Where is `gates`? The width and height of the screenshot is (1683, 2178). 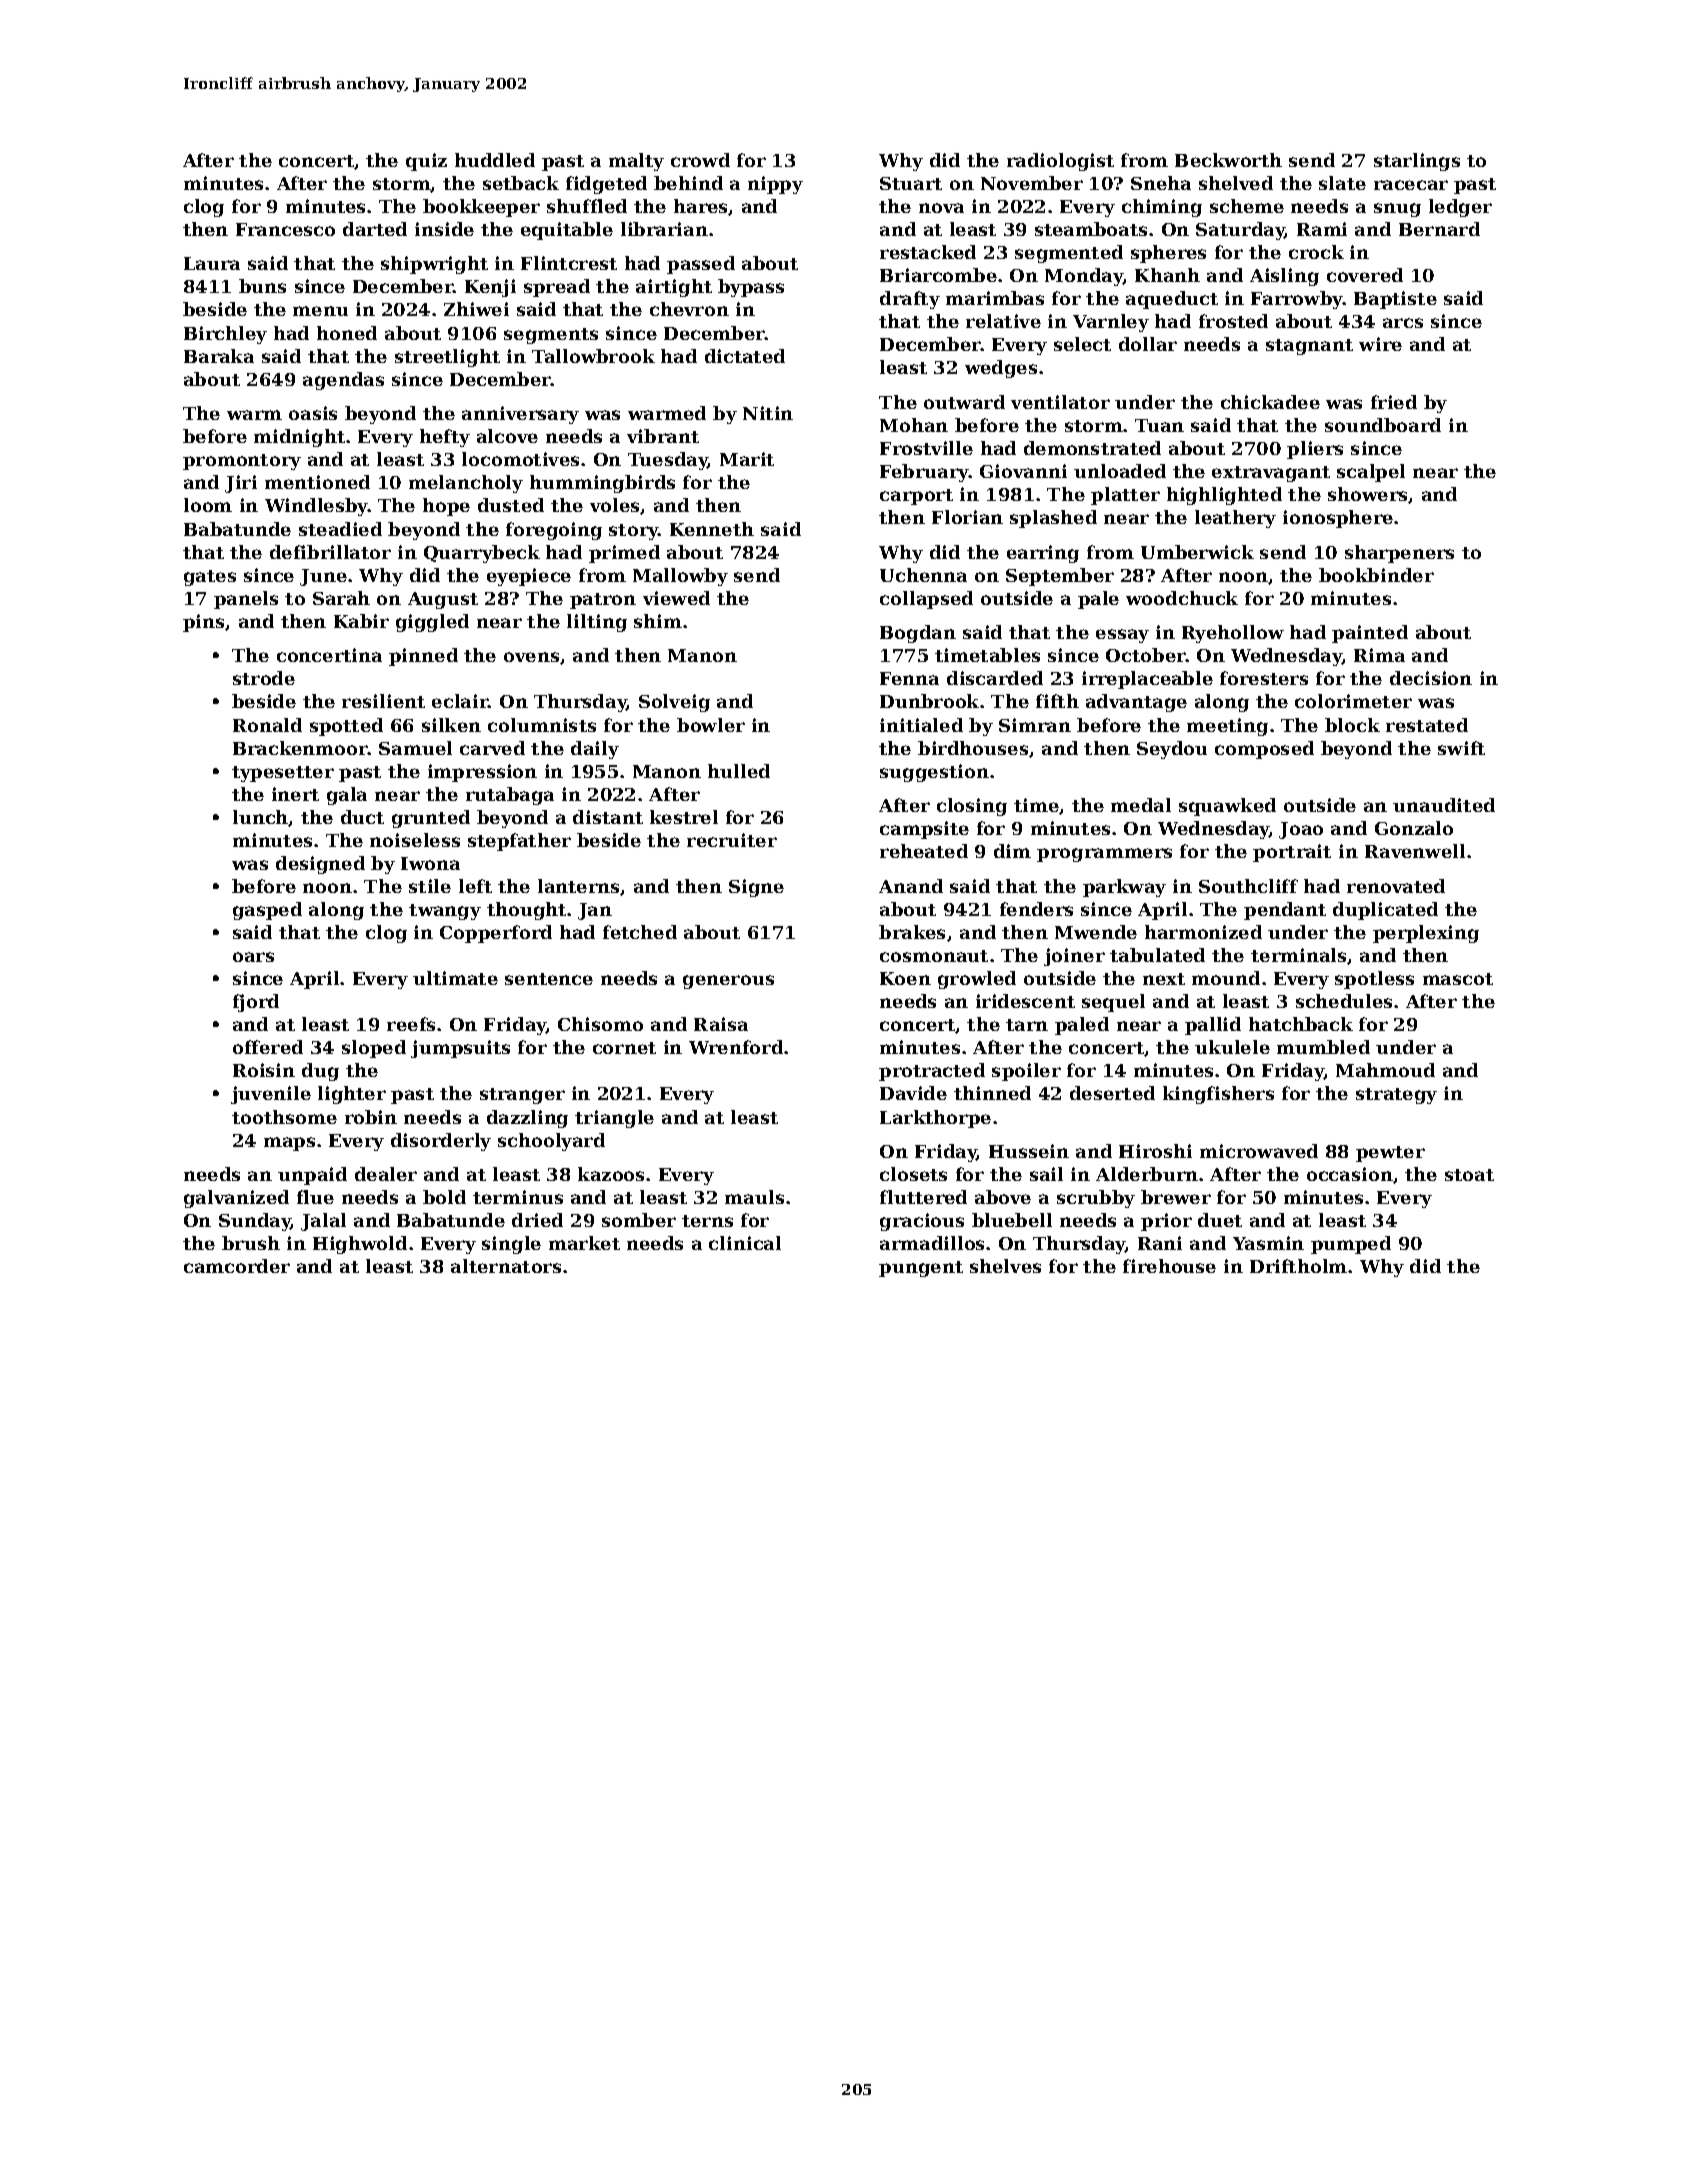 gates is located at coordinates (210, 578).
